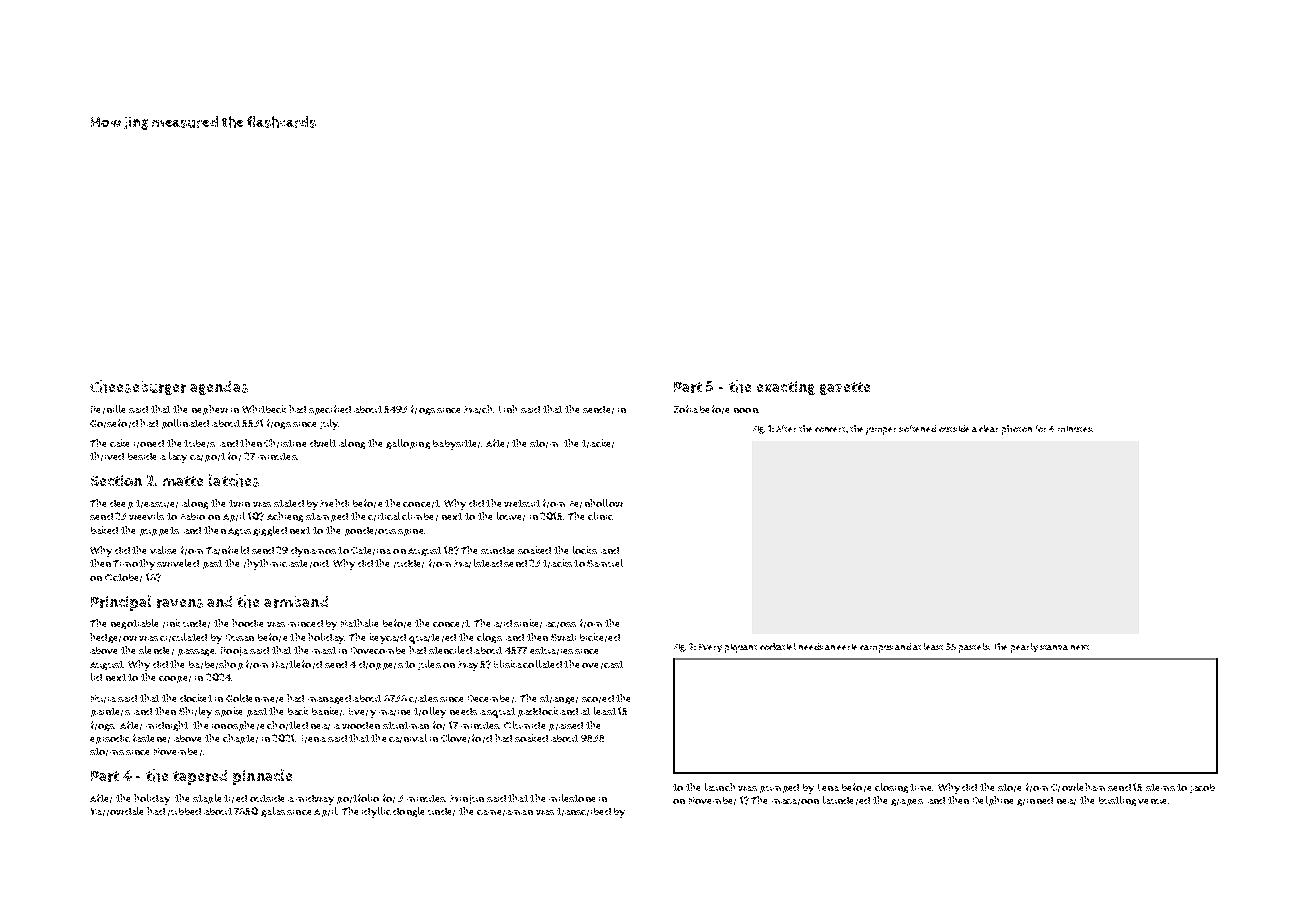 Image resolution: width=1308 pixels, height=924 pixels. I want to click on exacting, so click(786, 388).
